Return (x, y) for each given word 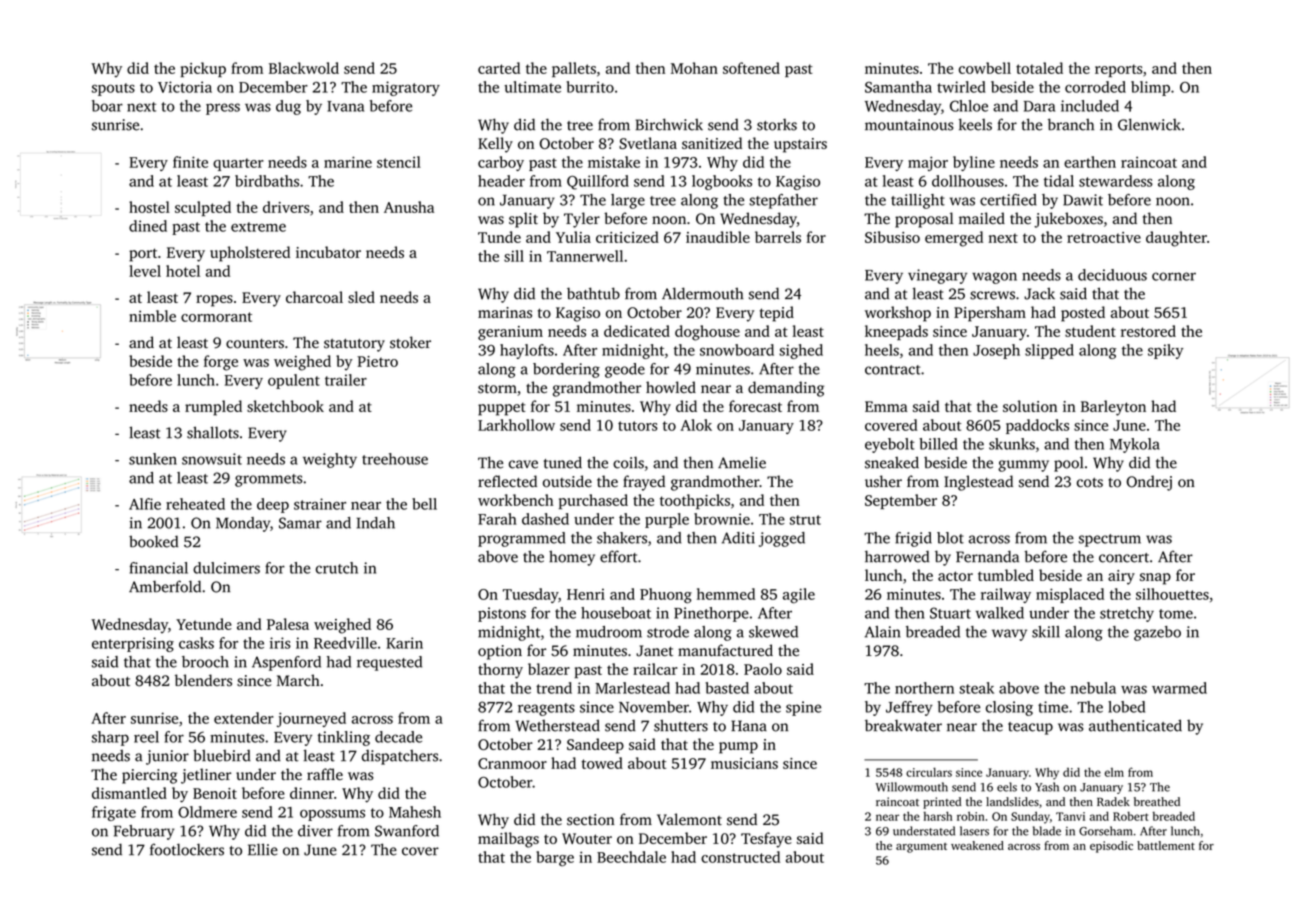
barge (555, 859)
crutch (337, 568)
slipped (1049, 351)
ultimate (532, 87)
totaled (1039, 68)
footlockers (187, 849)
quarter (238, 164)
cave (523, 464)
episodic (1111, 847)
